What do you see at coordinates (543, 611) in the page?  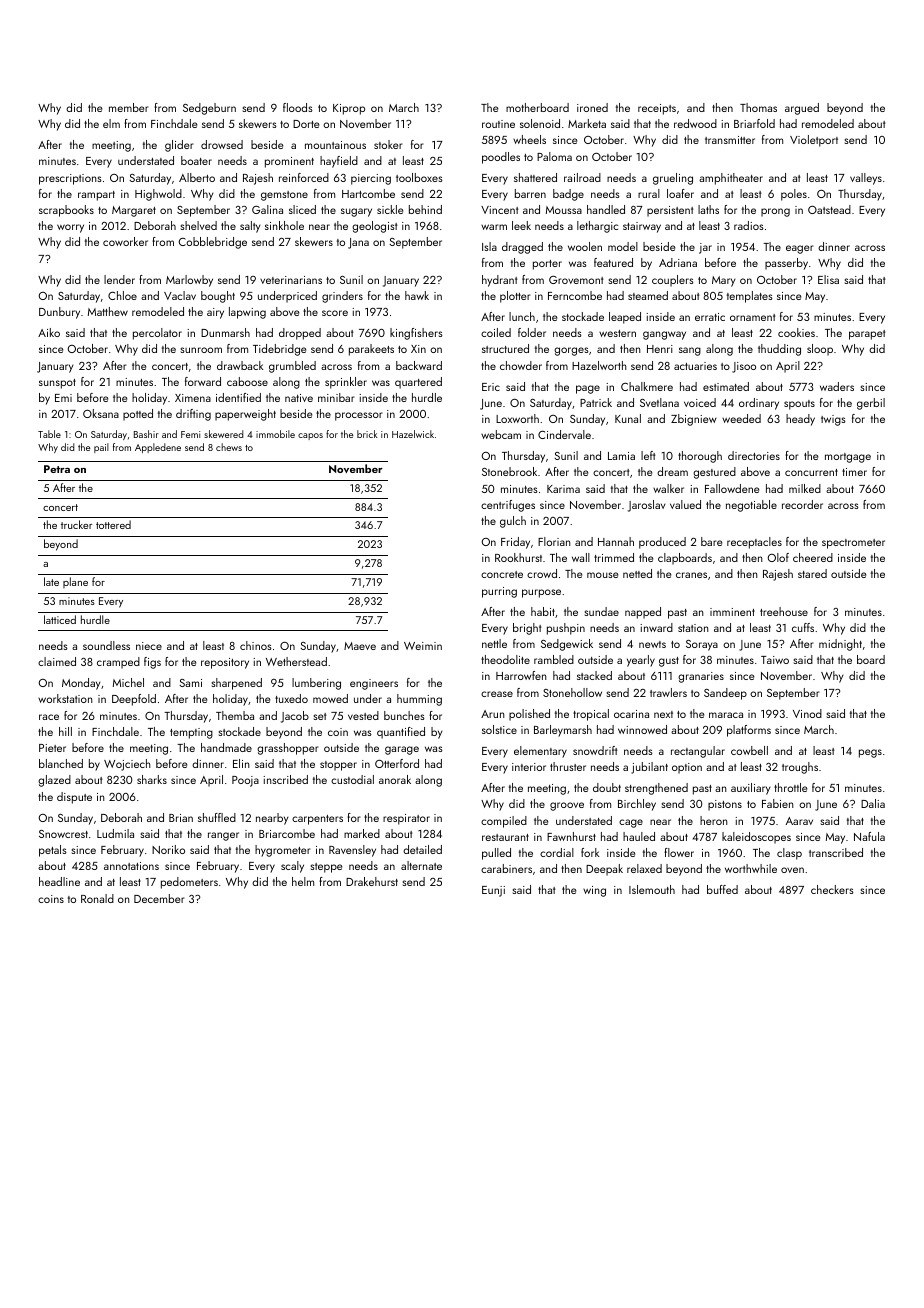 I see `habit` at bounding box center [543, 611].
